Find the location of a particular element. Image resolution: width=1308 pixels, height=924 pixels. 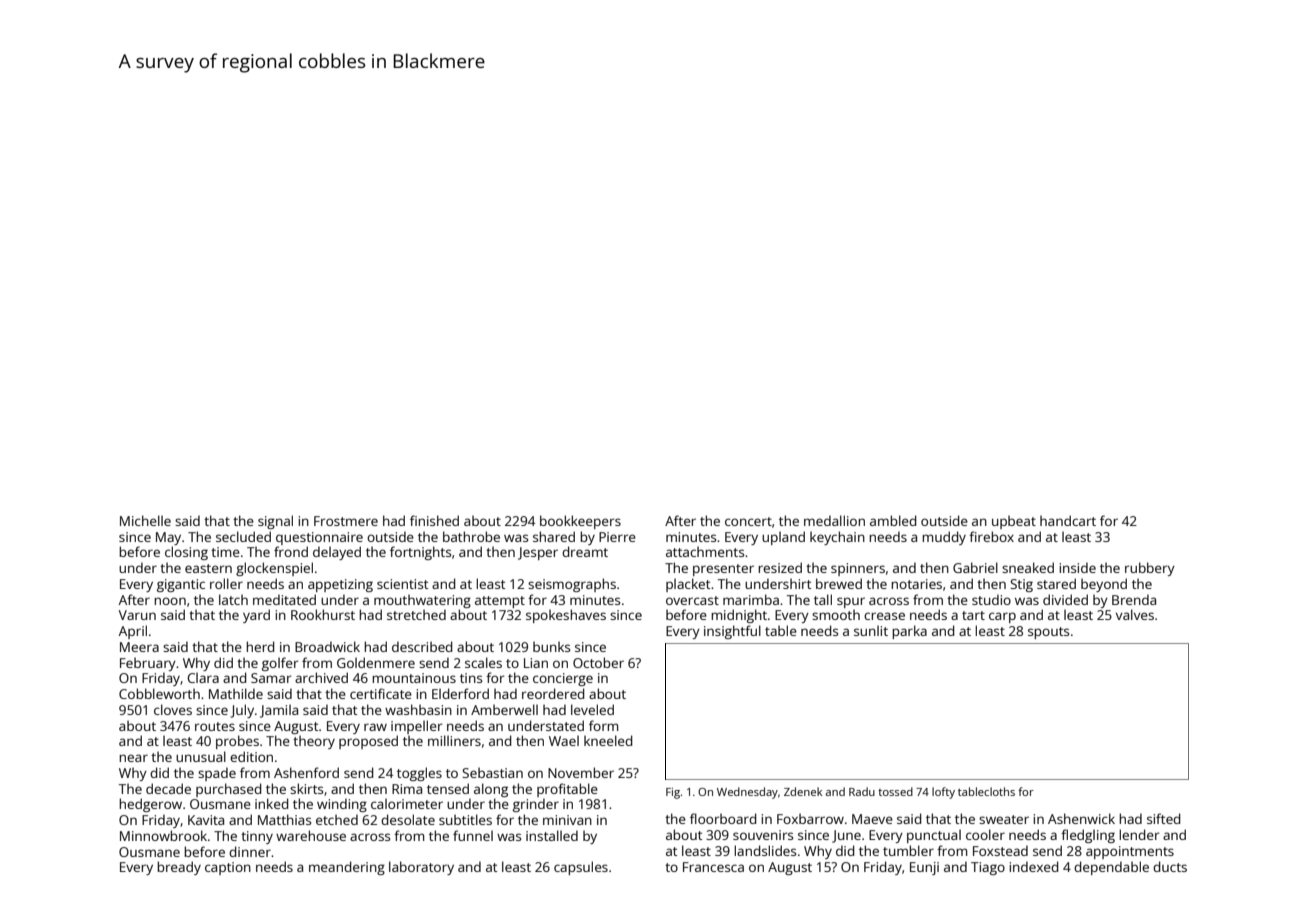

Minnowbrook is located at coordinates (163, 835).
